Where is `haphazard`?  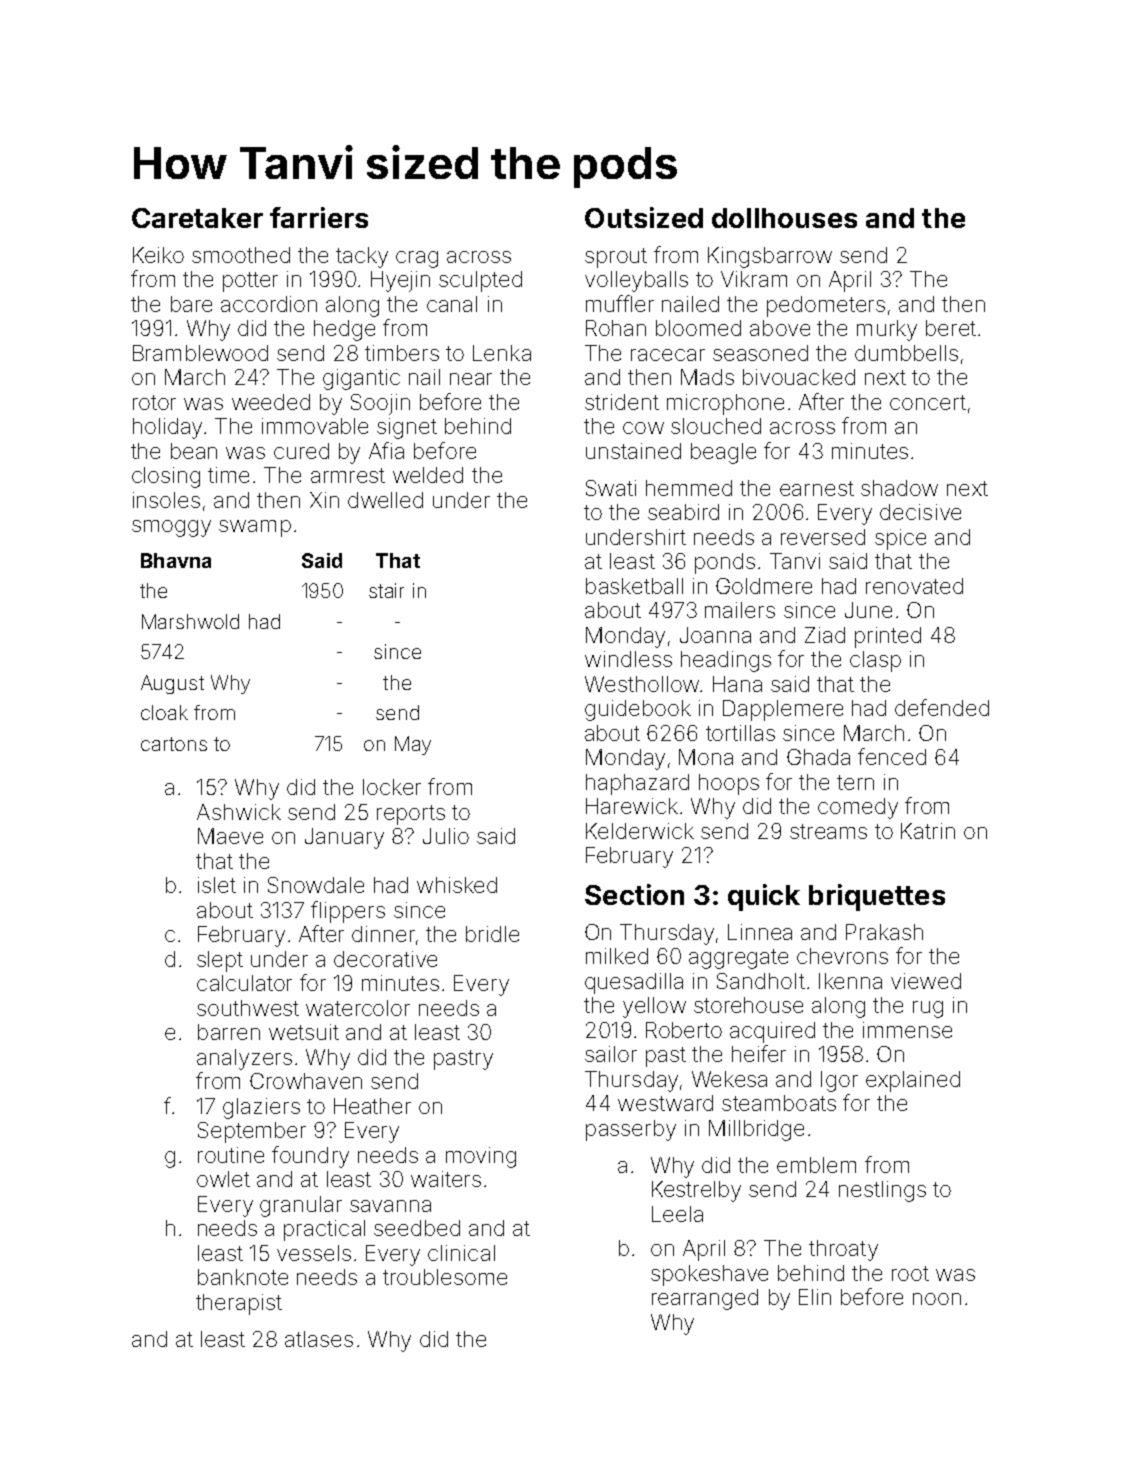 haphazard is located at coordinates (637, 784).
